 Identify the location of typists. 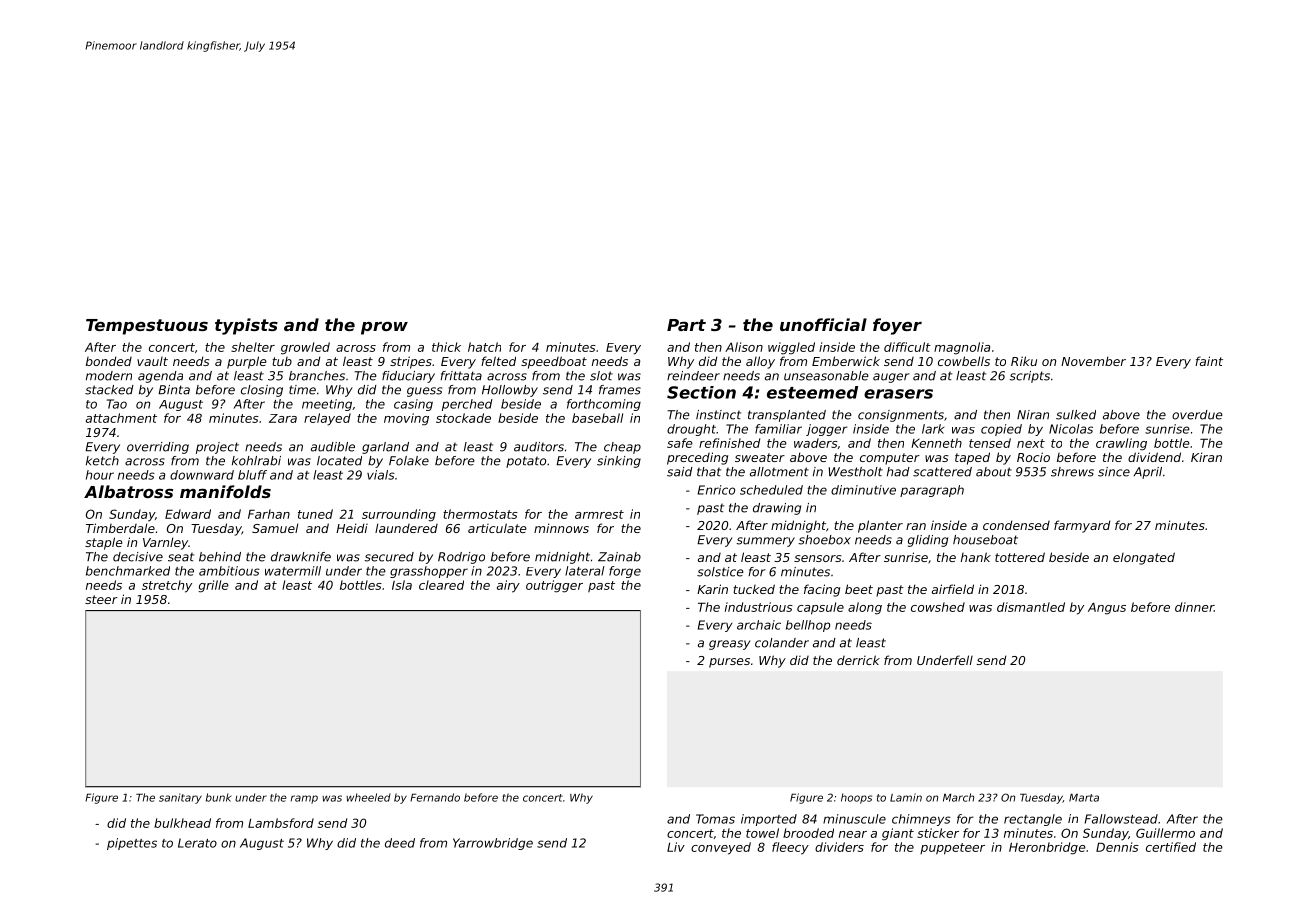
(246, 326).
